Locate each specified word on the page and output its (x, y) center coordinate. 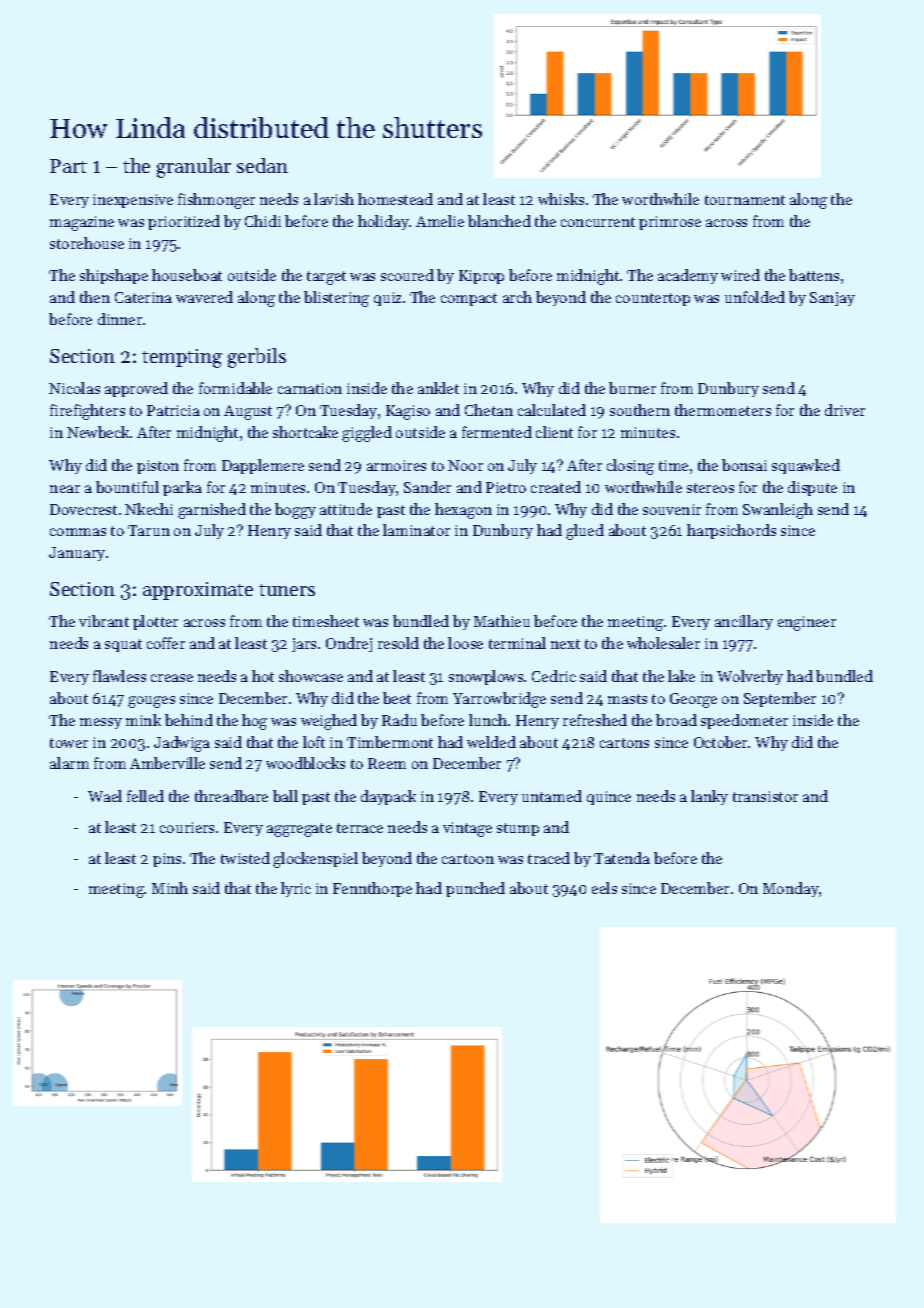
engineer (807, 623)
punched (475, 889)
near (65, 489)
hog (254, 722)
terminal (517, 643)
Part (68, 166)
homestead (395, 199)
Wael (105, 796)
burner (632, 388)
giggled (367, 434)
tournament (745, 200)
